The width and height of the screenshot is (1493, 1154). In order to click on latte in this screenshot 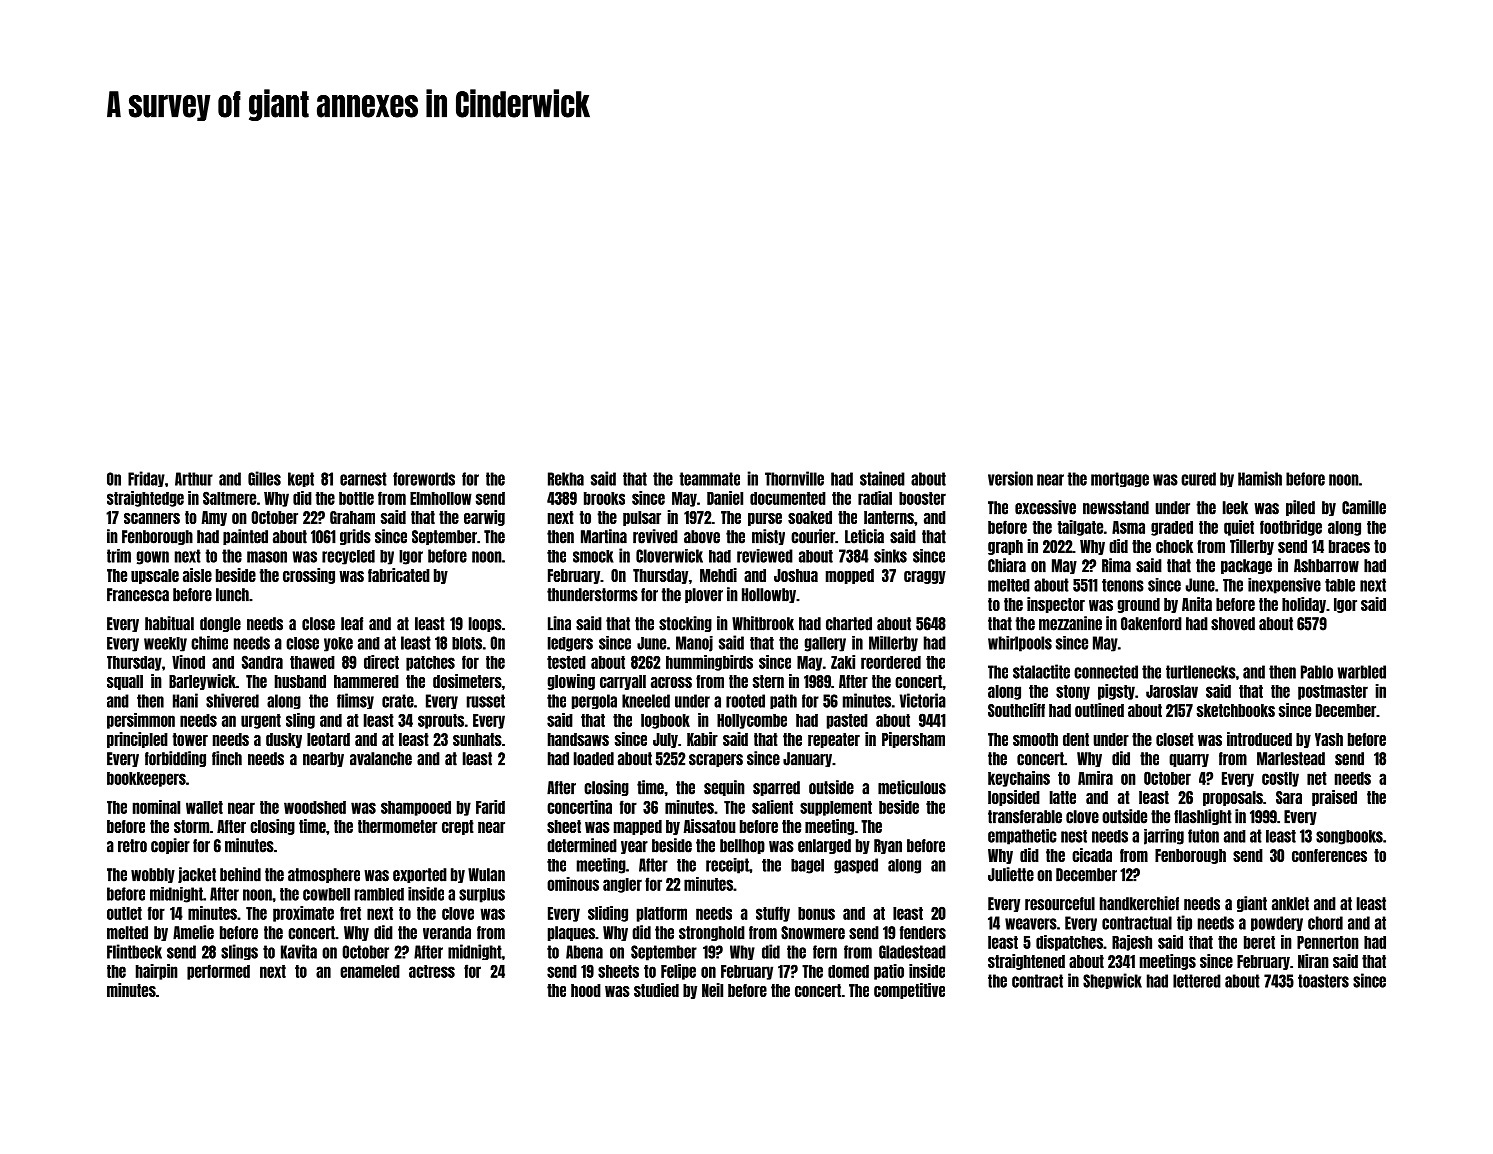, I will do `click(1063, 797)`.
